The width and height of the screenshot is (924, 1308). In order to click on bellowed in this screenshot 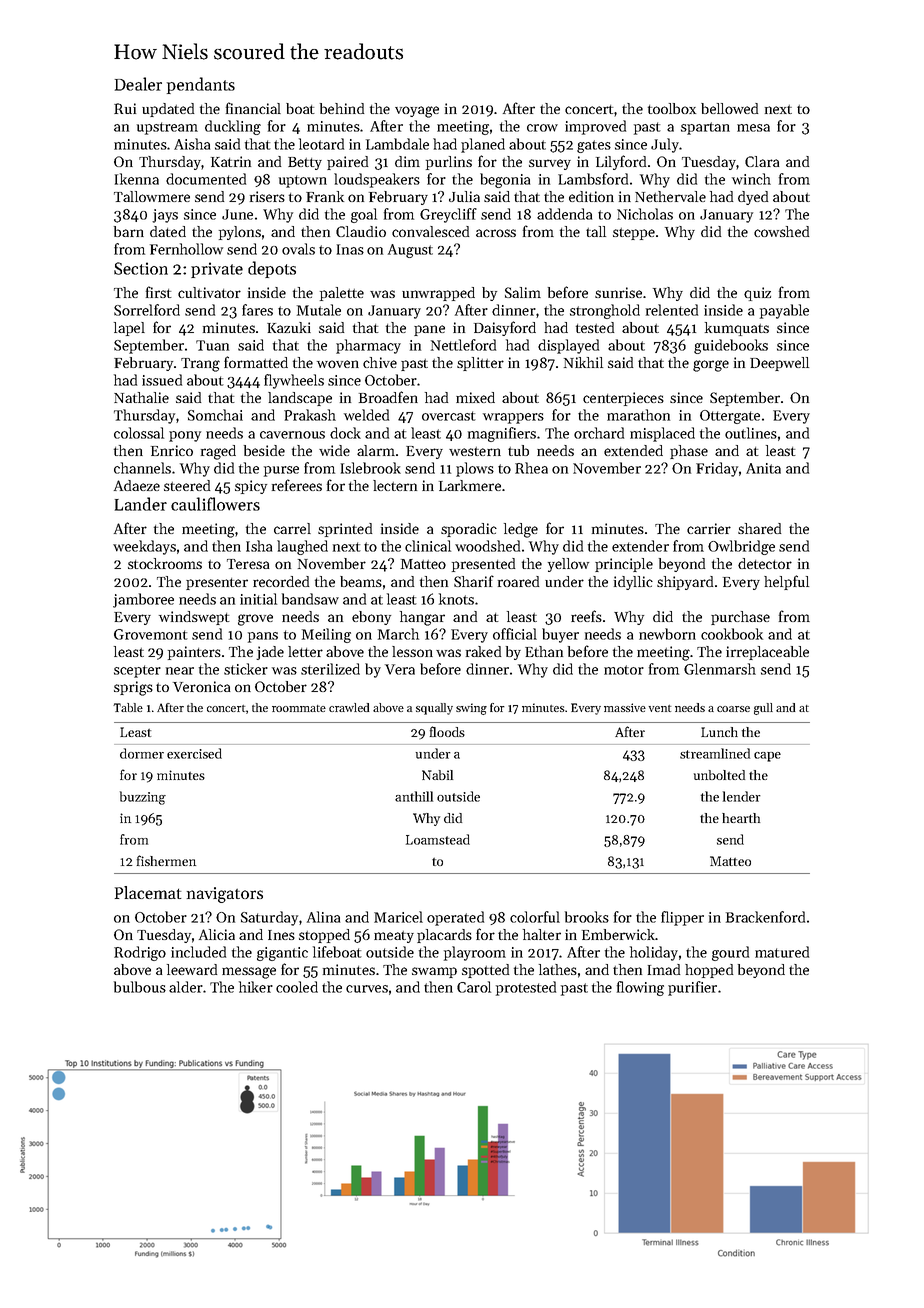, I will do `click(729, 108)`.
